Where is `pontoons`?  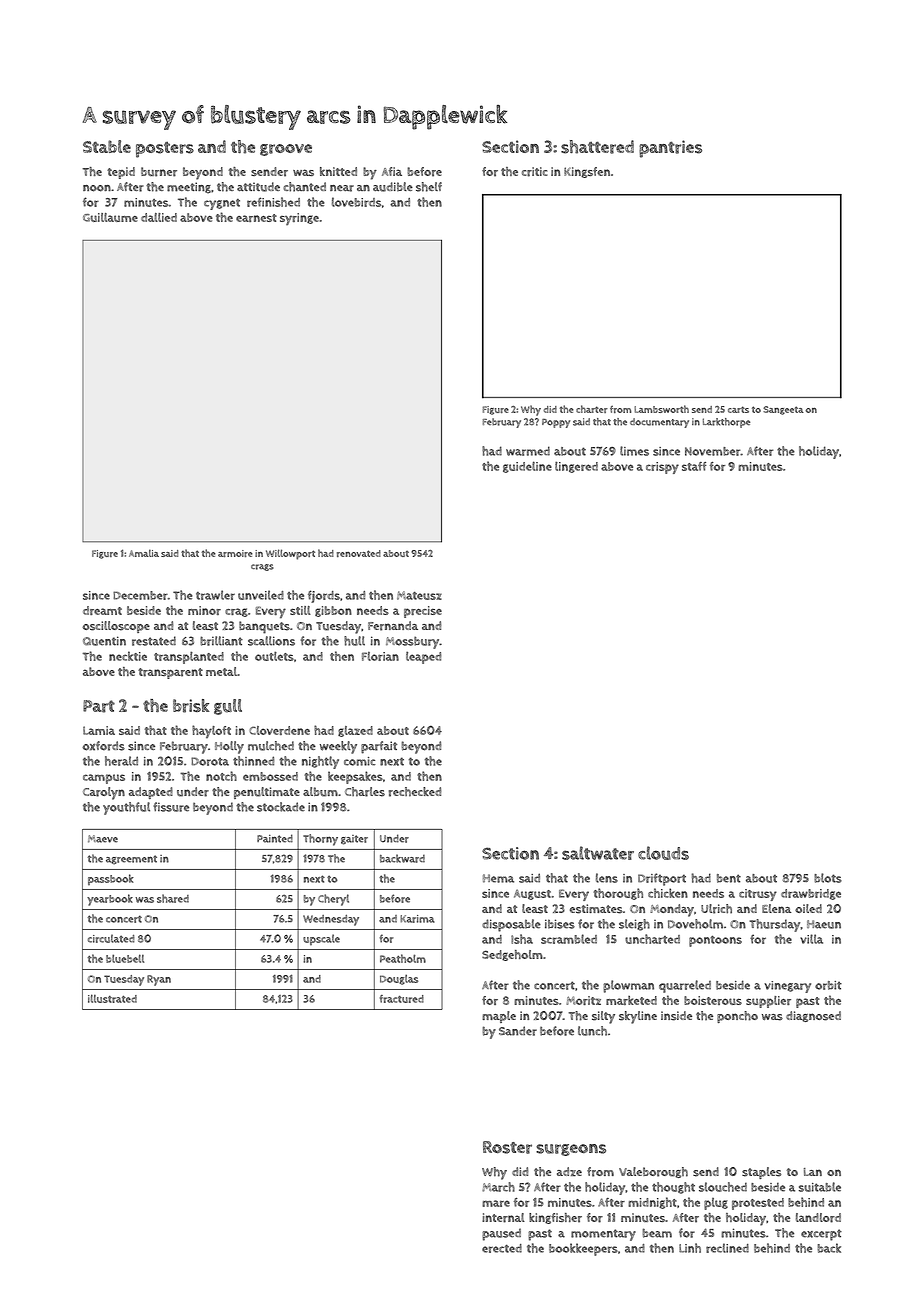
pontoons is located at coordinates (715, 941).
